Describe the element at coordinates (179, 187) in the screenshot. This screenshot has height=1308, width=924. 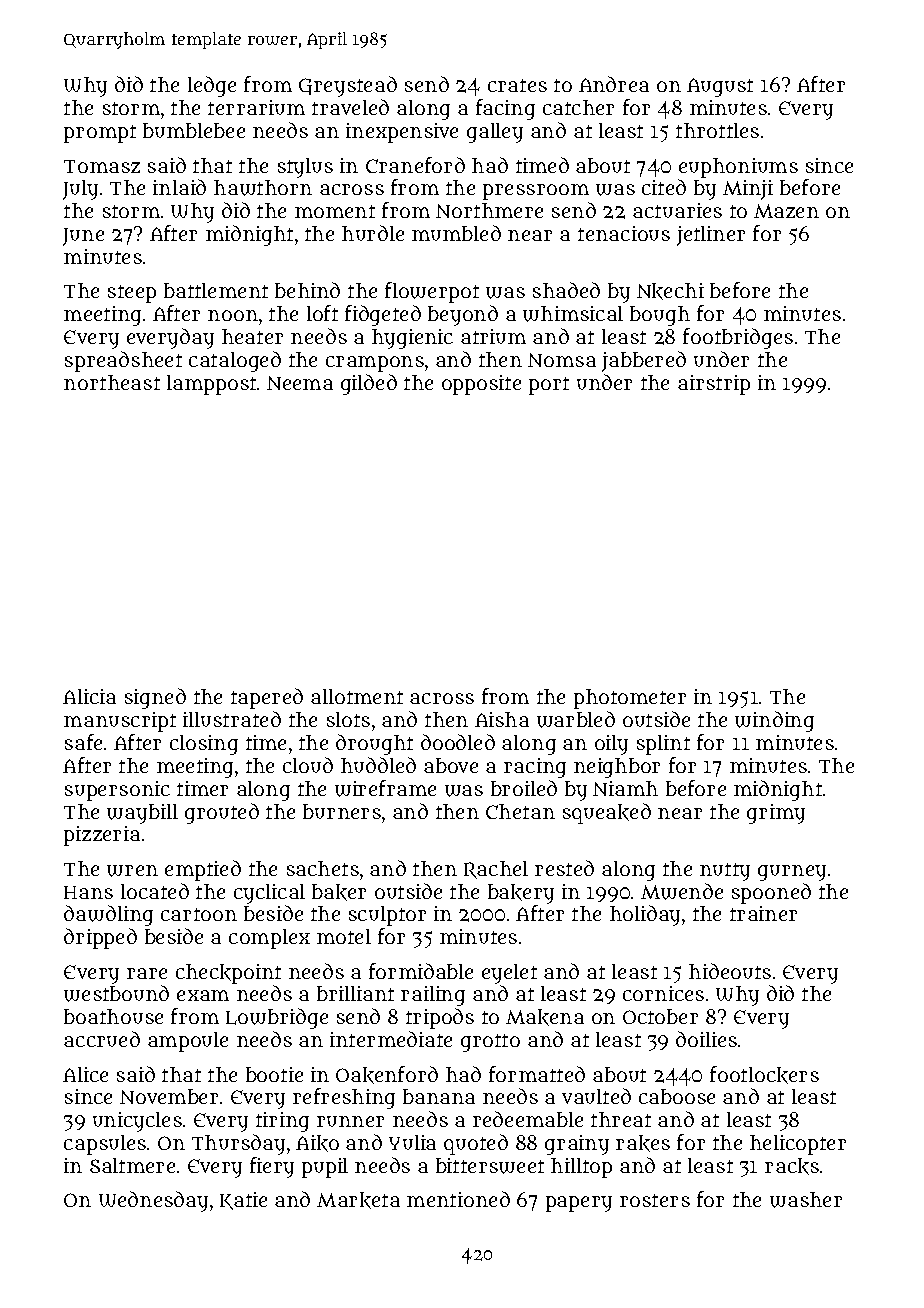
I see `inlaid` at that location.
